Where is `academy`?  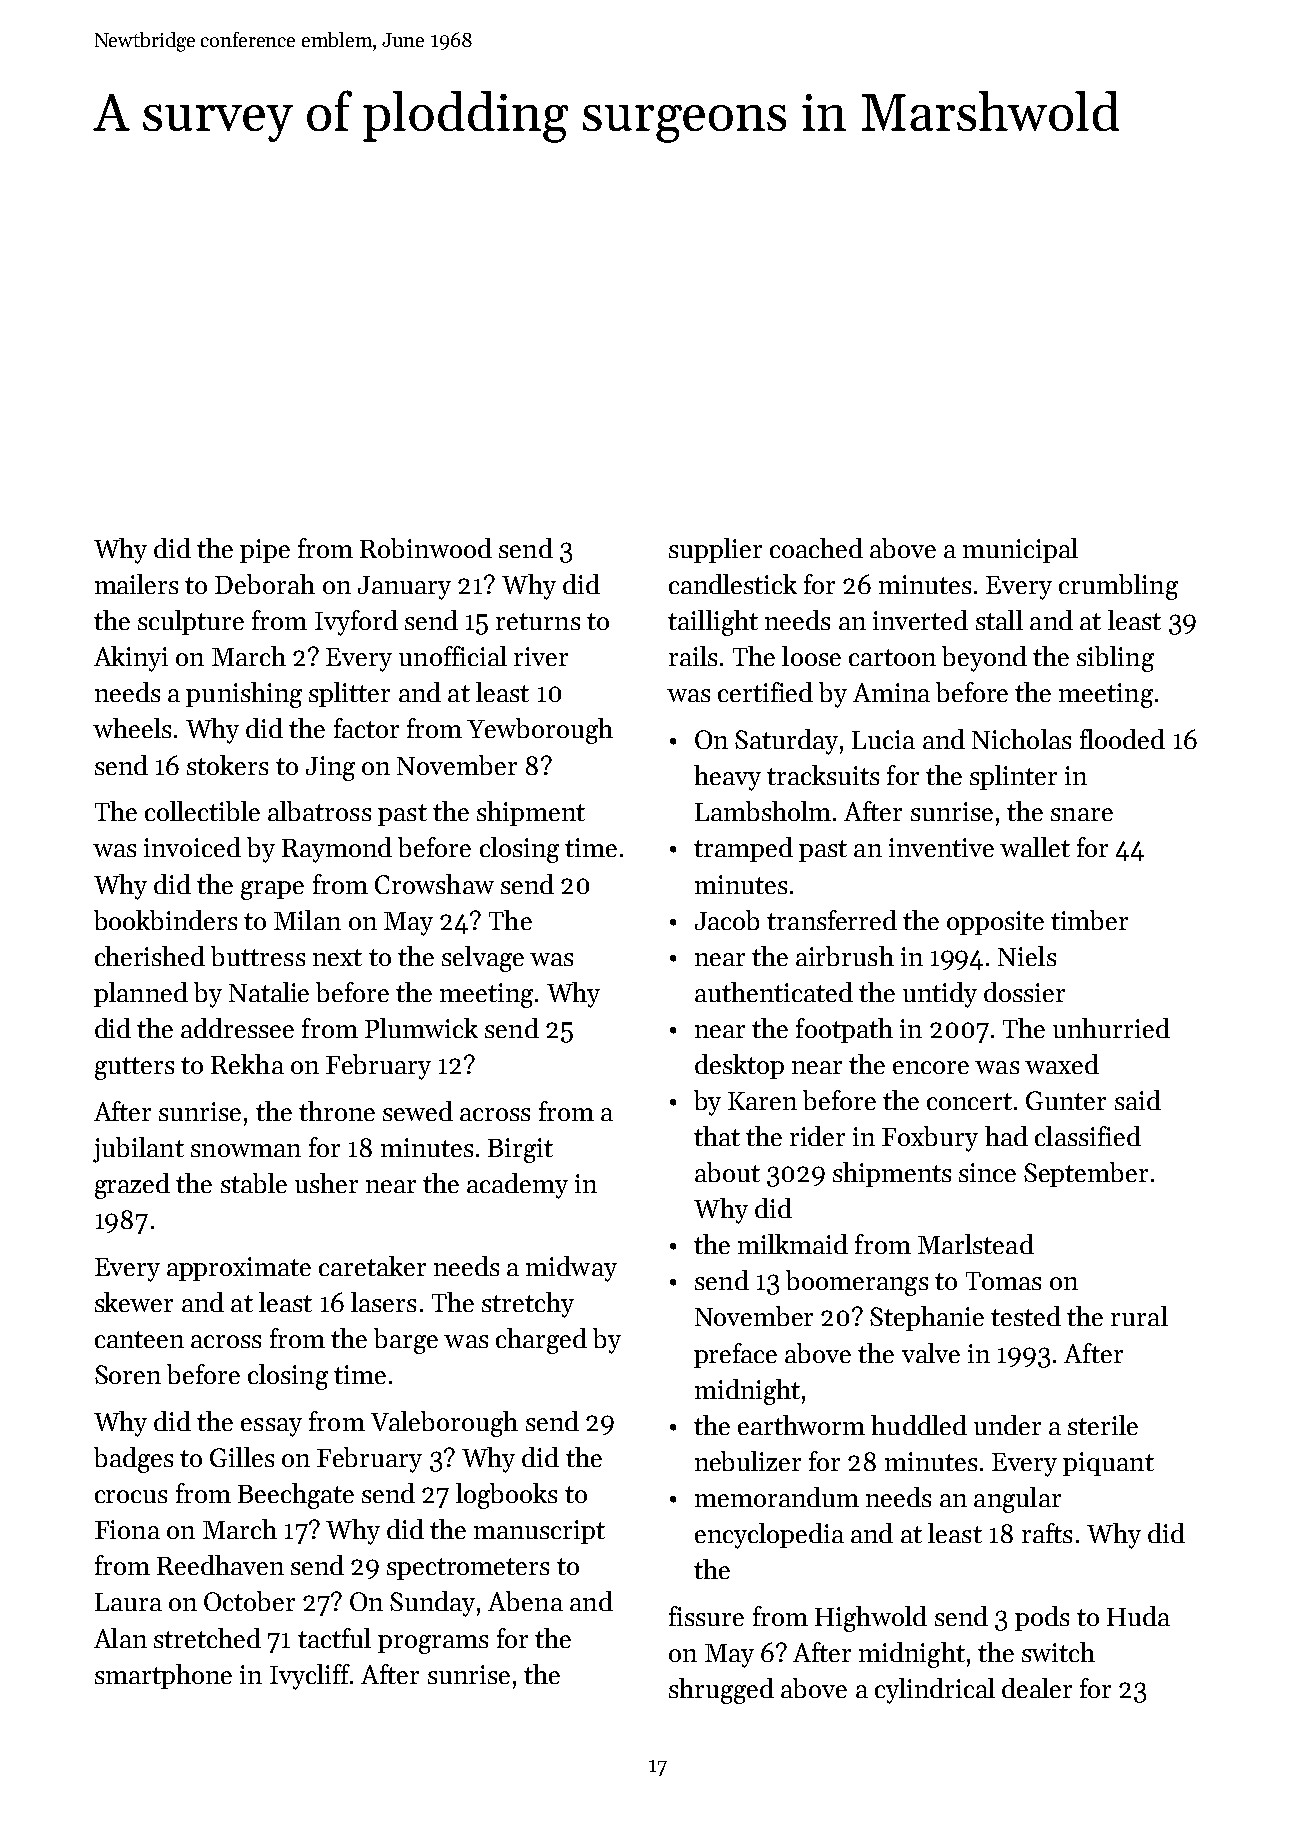 academy is located at coordinates (517, 1186).
